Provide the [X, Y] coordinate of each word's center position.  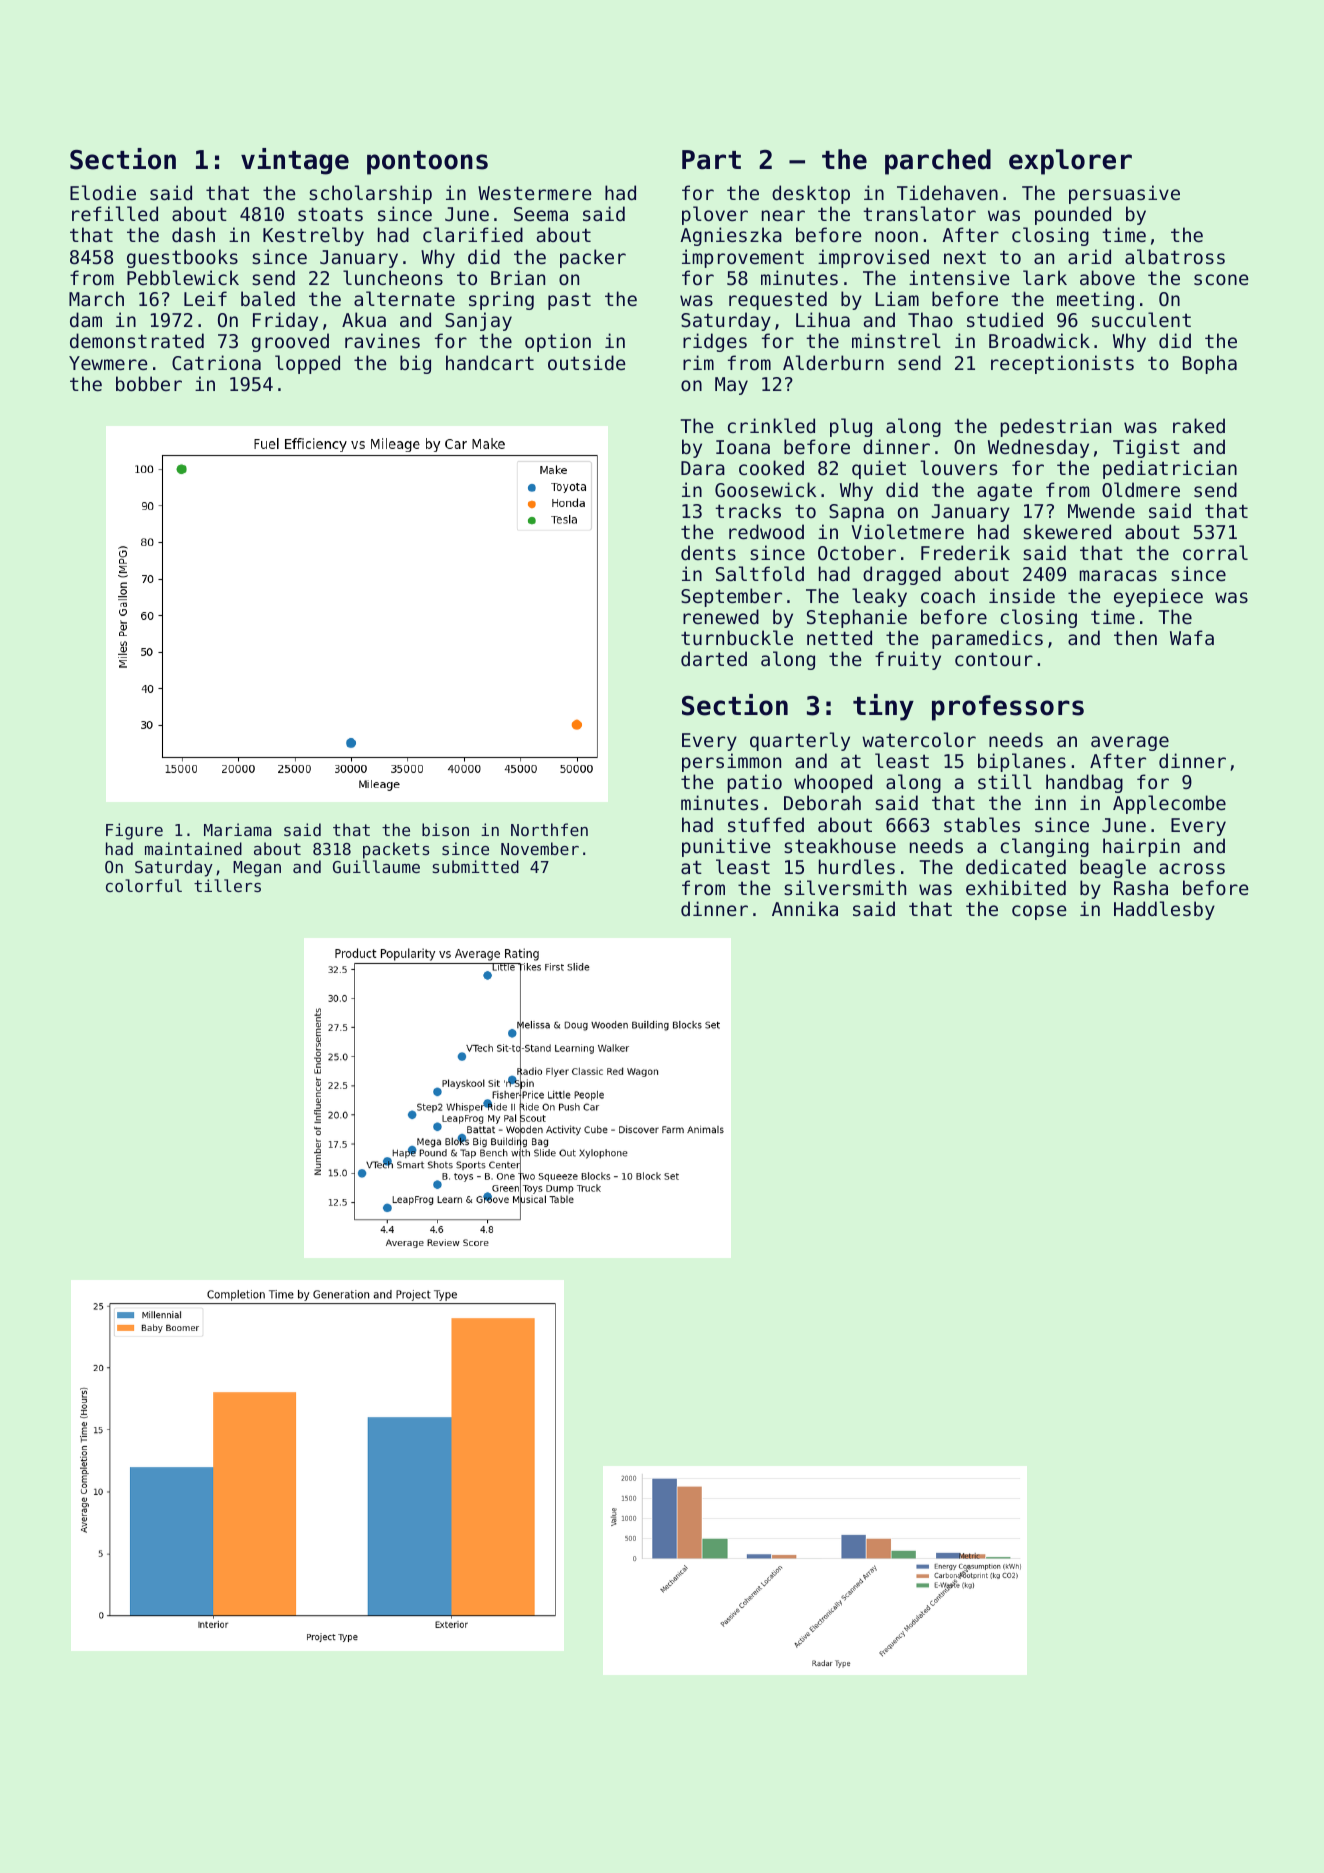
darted [714, 658]
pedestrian [1055, 427]
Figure [134, 831]
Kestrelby [313, 236]
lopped [307, 364]
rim [698, 362]
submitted [476, 866]
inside [1022, 595]
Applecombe [1169, 804]
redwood [766, 531]
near [783, 215]
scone [1221, 279]
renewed [721, 616]
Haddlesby [1164, 910]
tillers [227, 885]
